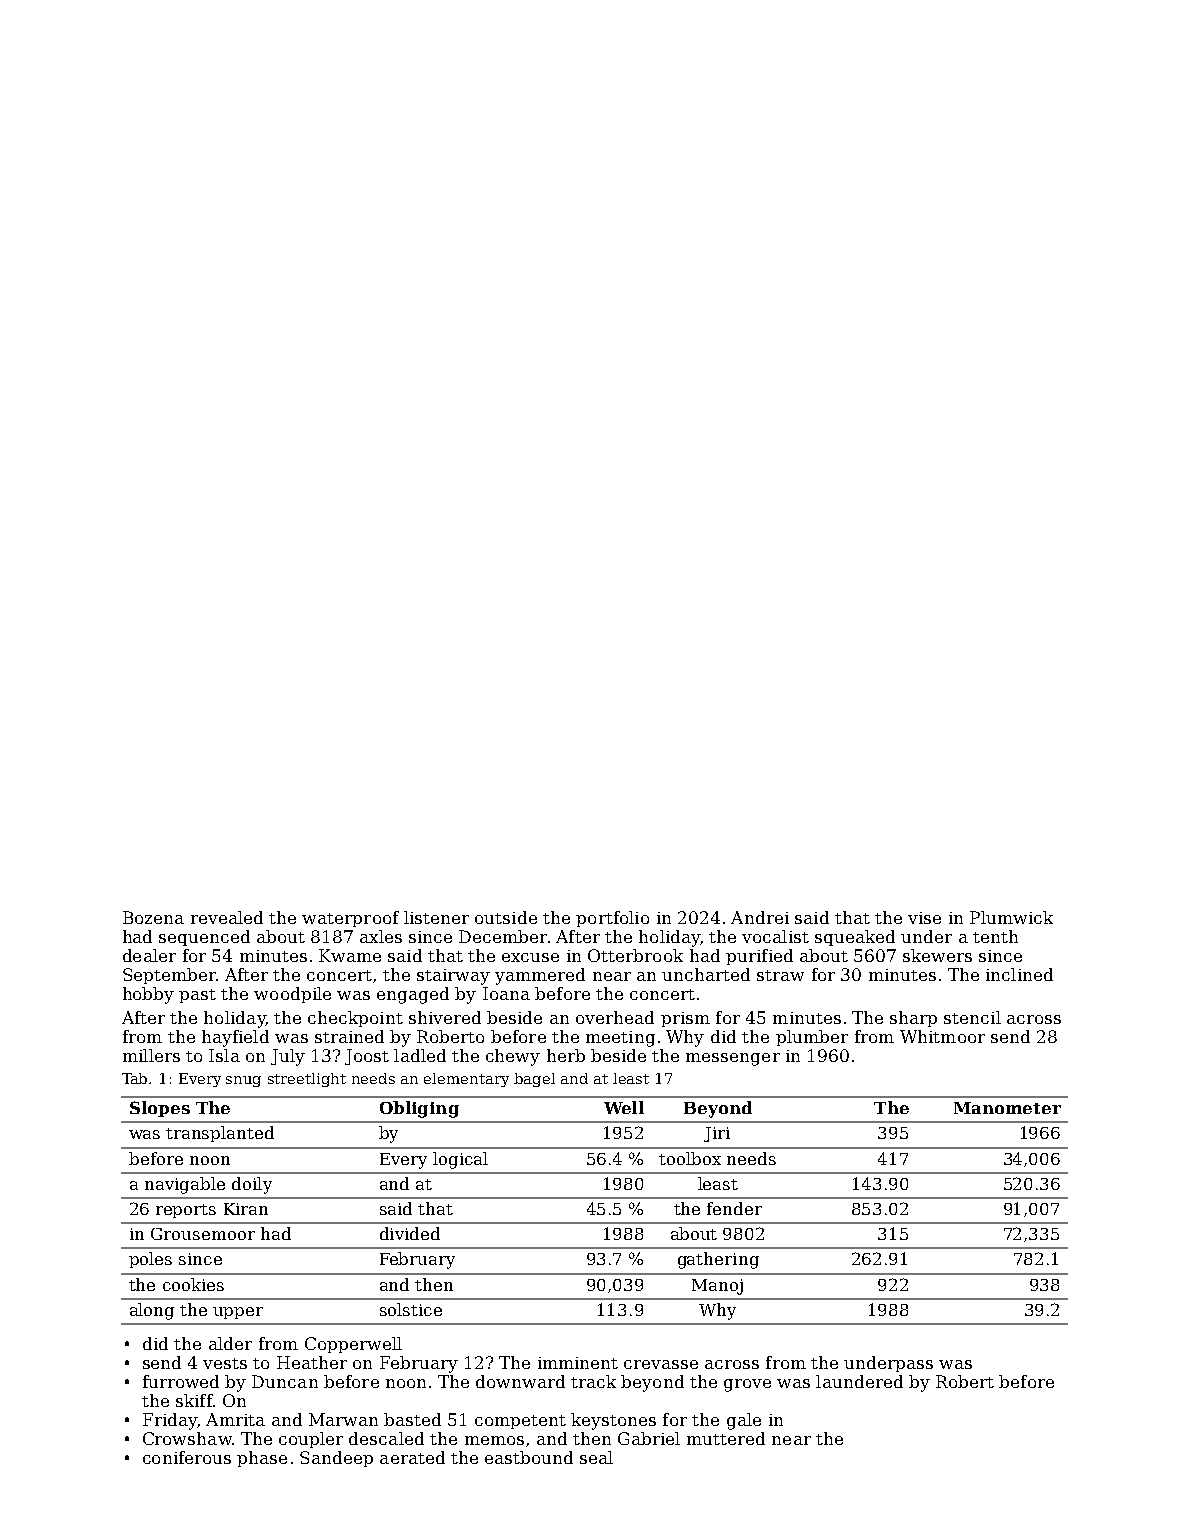 This document has width=1190, height=1540. What do you see at coordinates (733, 1059) in the document?
I see `messenger` at bounding box center [733, 1059].
